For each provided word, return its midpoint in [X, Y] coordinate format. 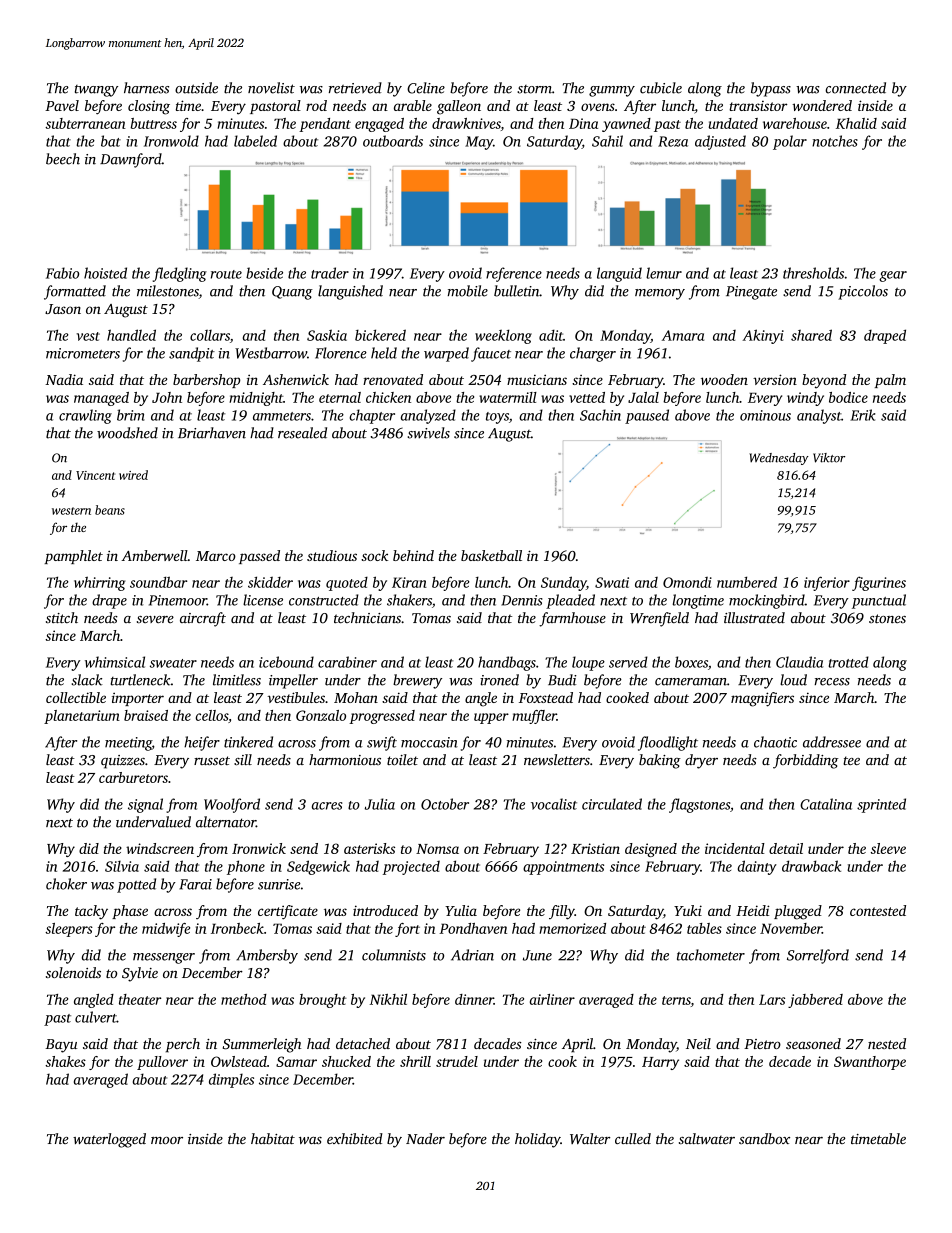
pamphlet [73, 557]
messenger [164, 958]
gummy [612, 91]
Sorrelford [818, 956]
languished [350, 292]
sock [374, 555]
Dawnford [131, 160]
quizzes [123, 762]
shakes [65, 1061]
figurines [879, 583]
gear [893, 276]
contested [878, 910]
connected [855, 88]
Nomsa [437, 849]
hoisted [105, 273]
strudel [457, 1061]
